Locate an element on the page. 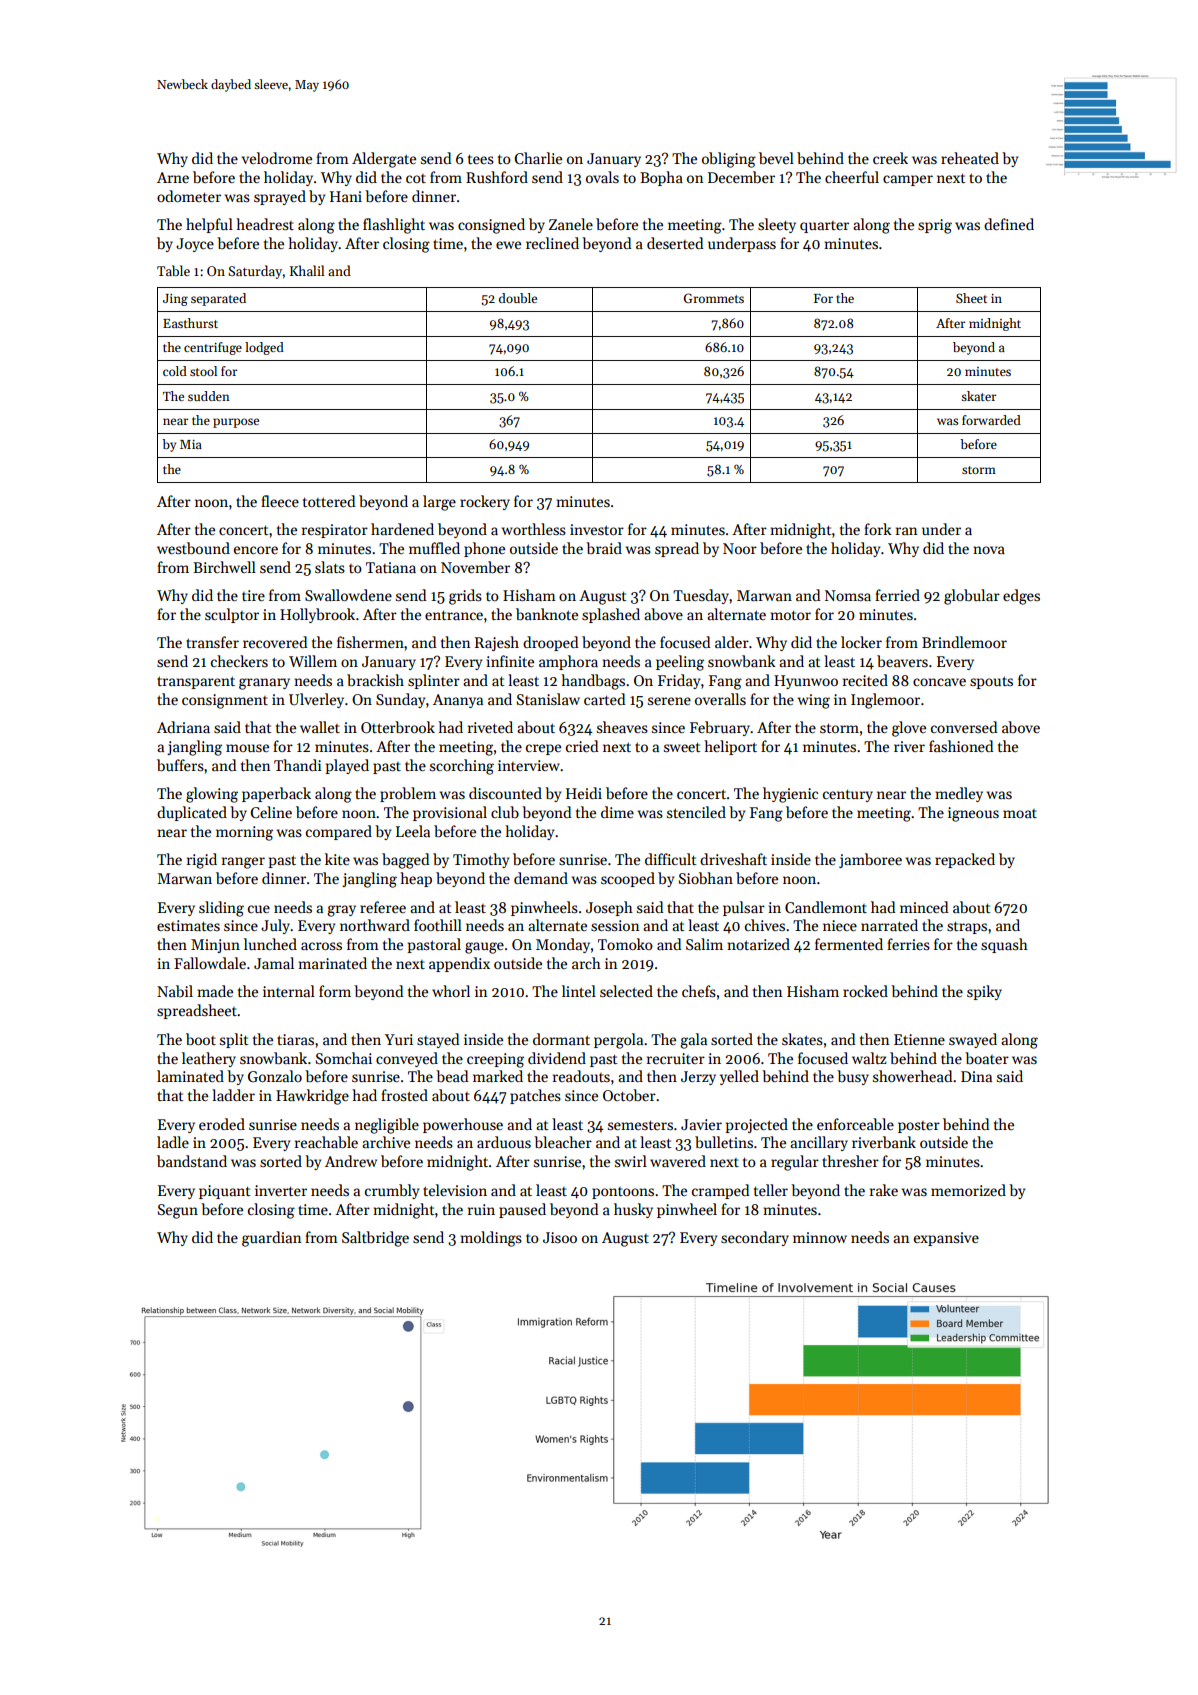 This page has width=1198, height=1695. readouts is located at coordinates (581, 1076).
